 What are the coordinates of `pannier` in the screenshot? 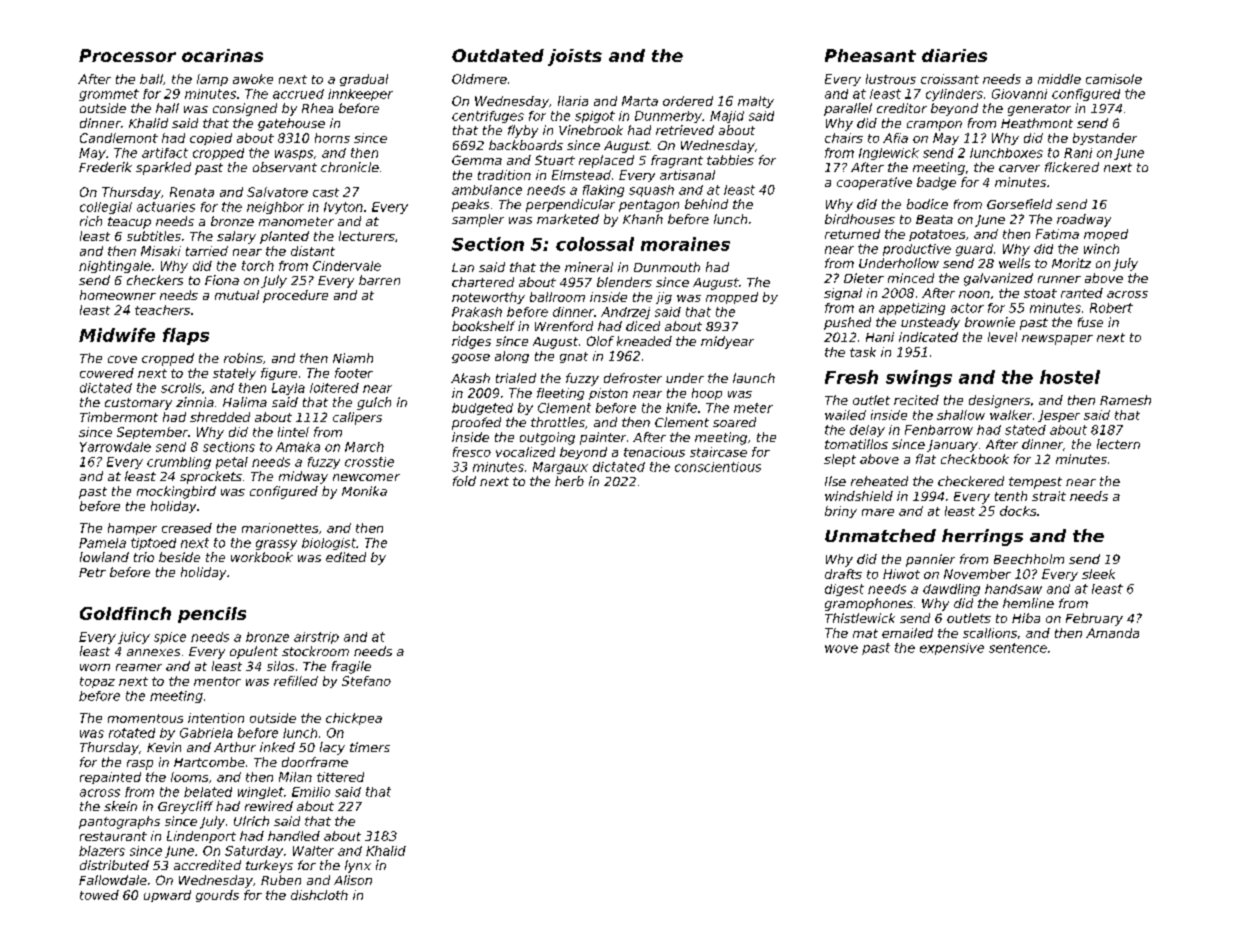 It's located at (930, 560).
